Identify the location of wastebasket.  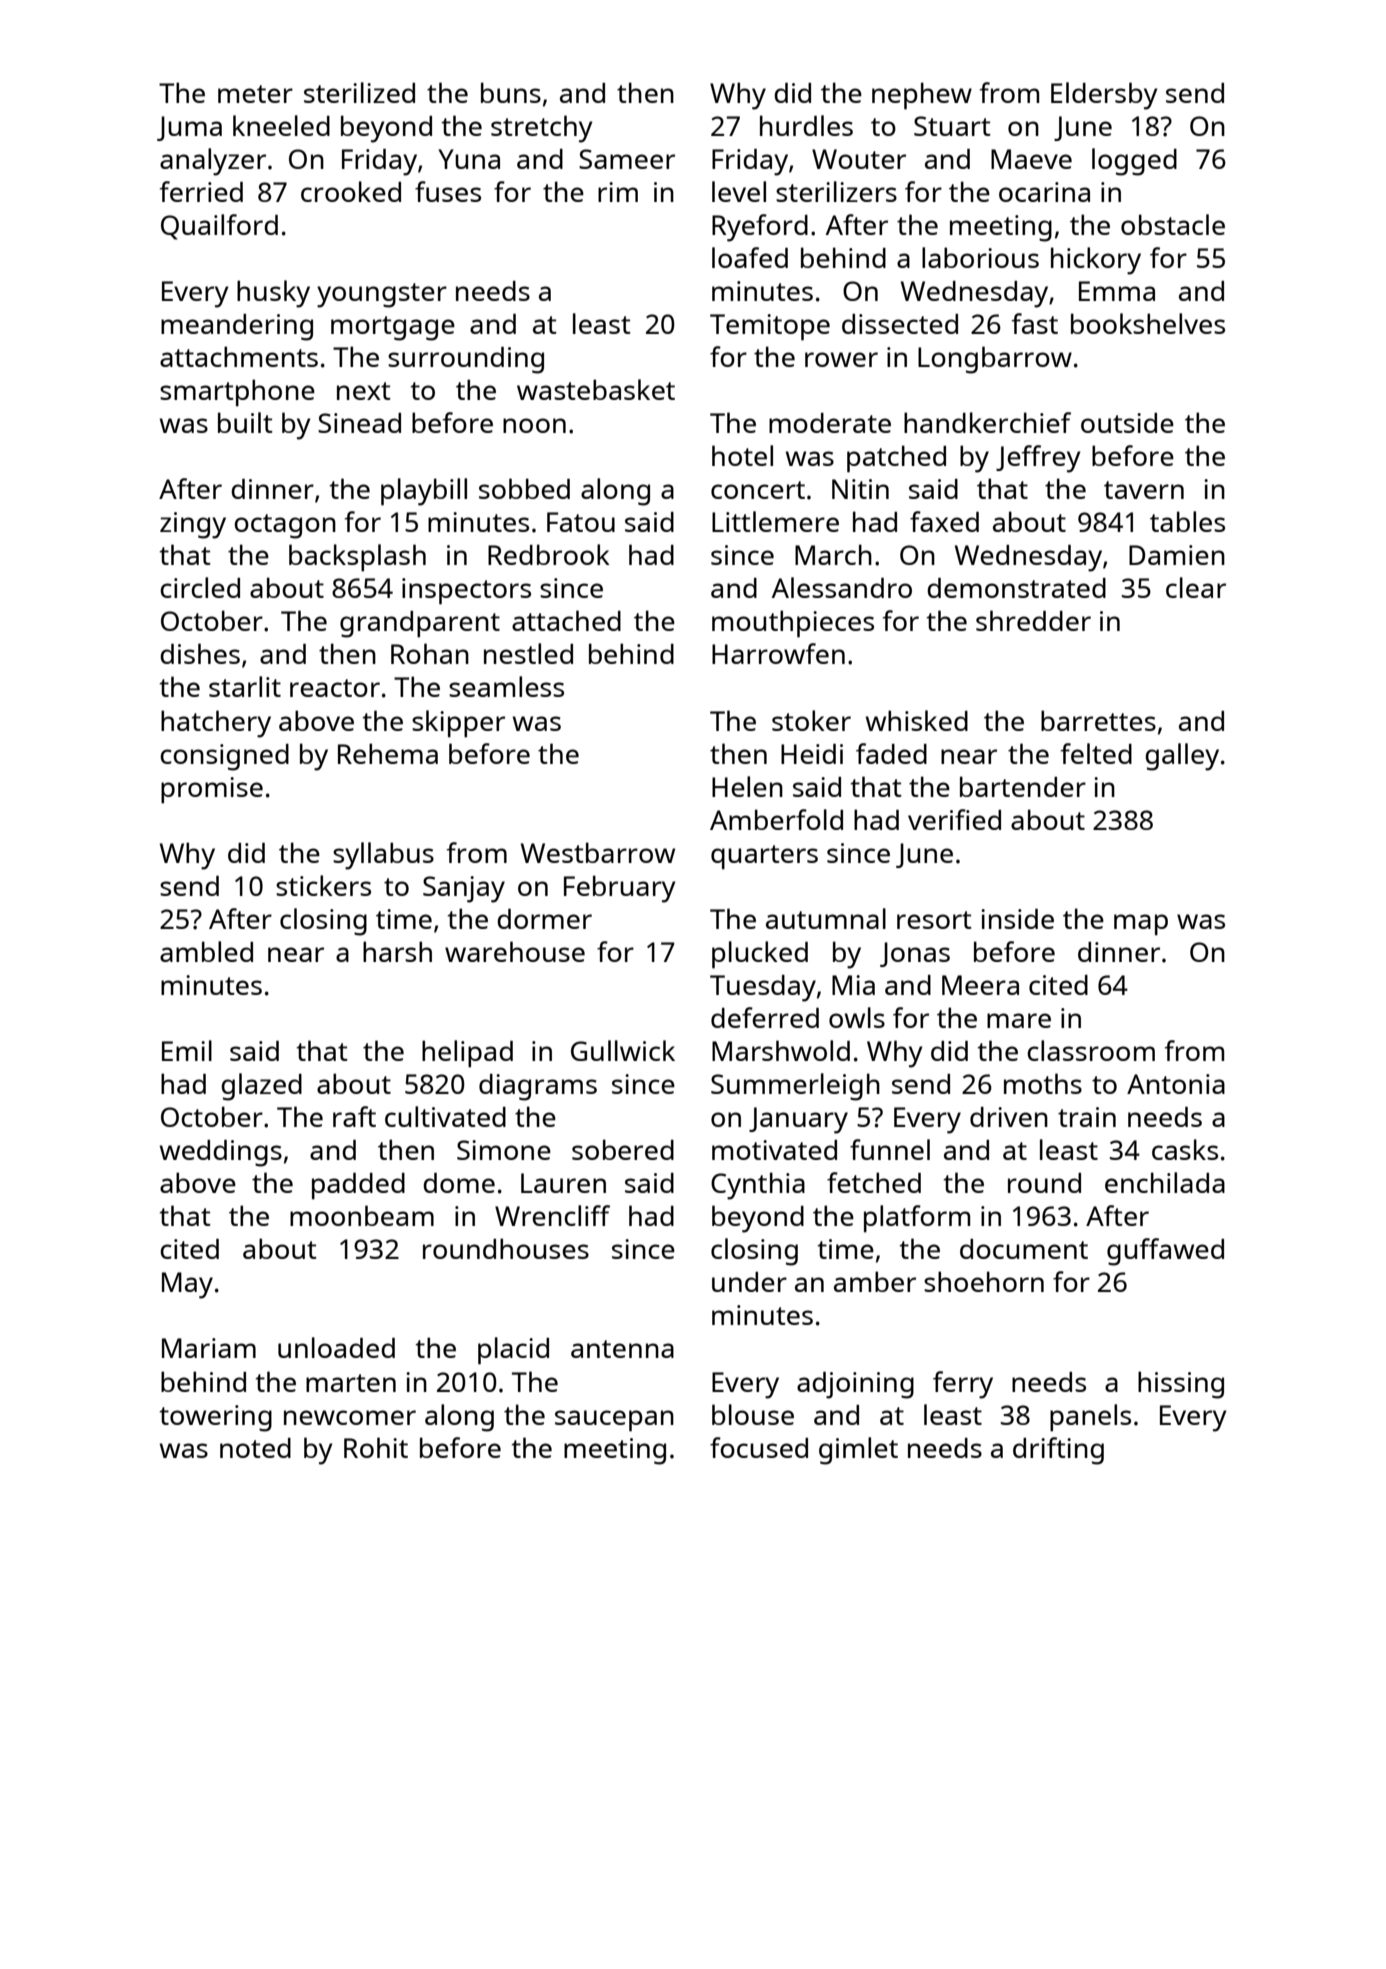
(596, 389).
